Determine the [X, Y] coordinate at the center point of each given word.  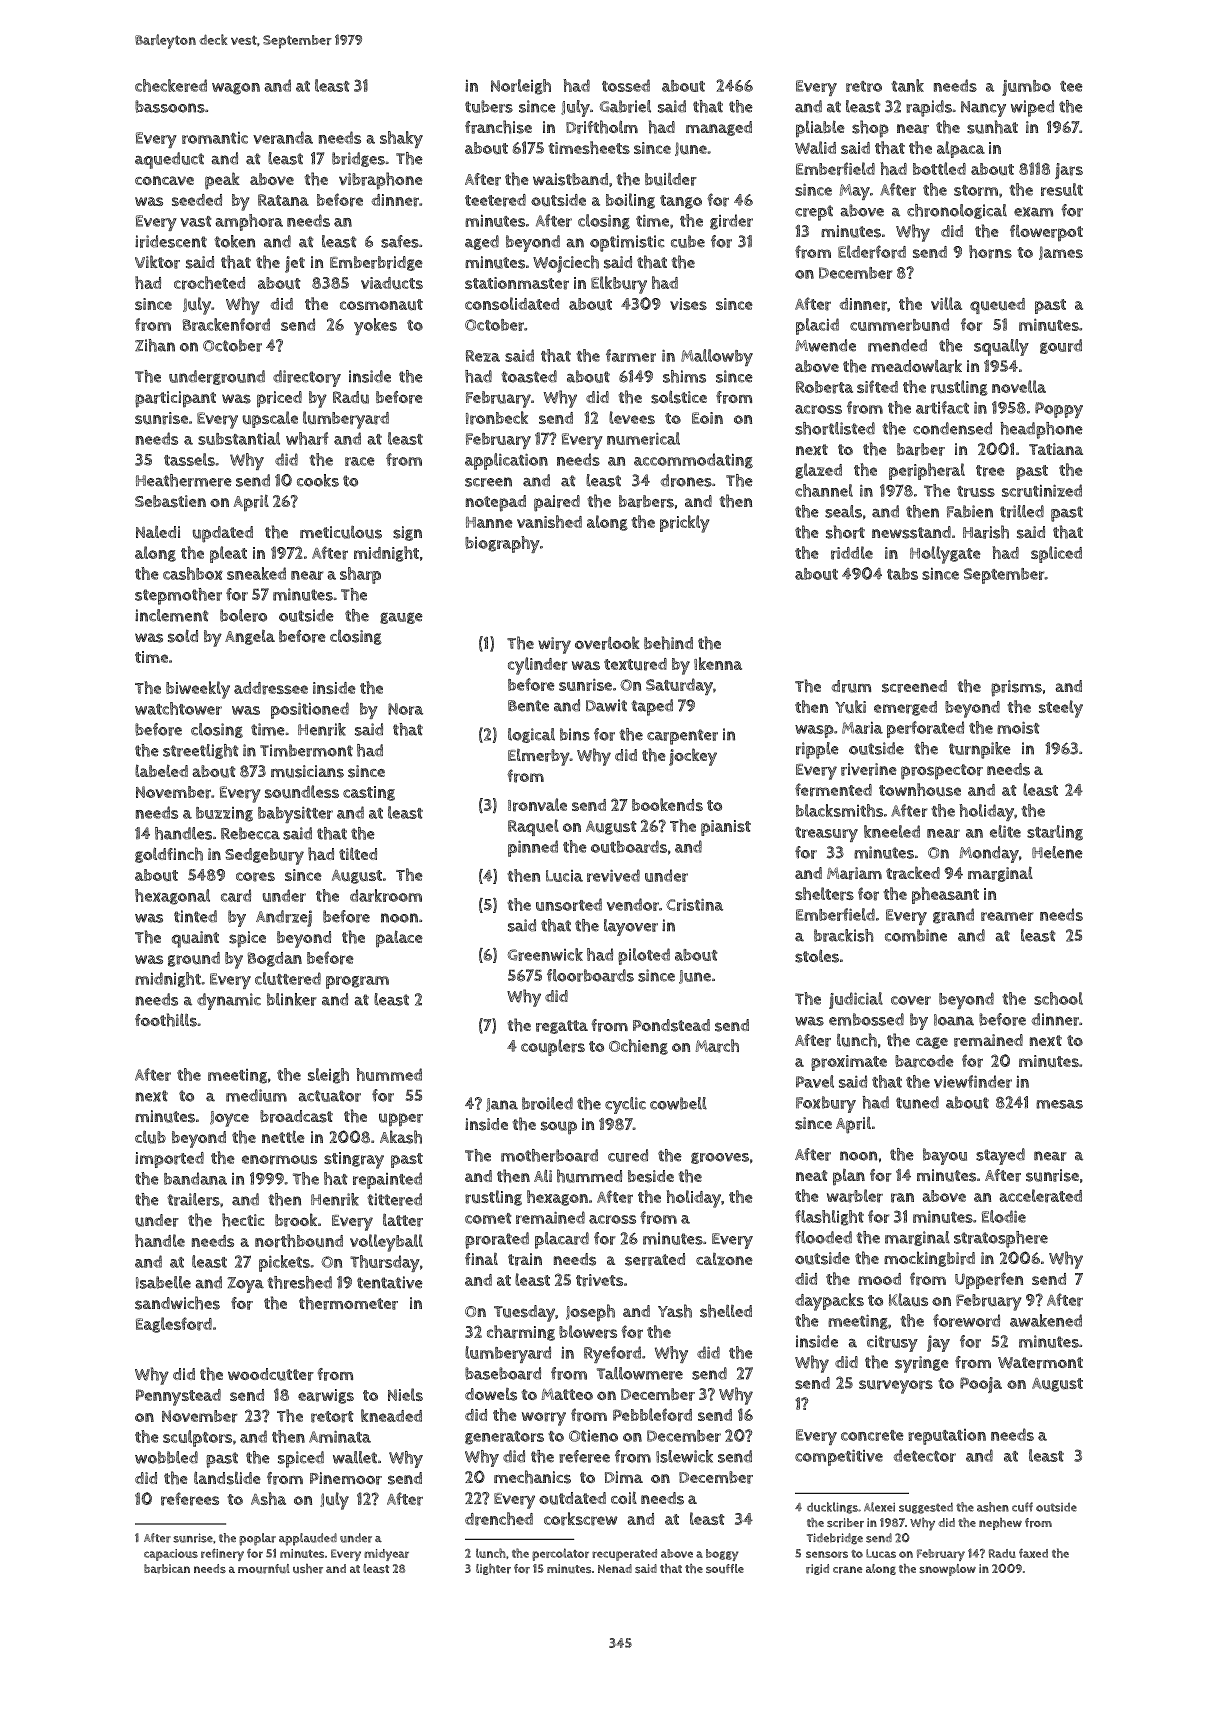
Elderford [872, 252]
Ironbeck [497, 418]
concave [164, 181]
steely [1061, 709]
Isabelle [163, 1282]
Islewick [684, 1456]
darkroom [386, 895]
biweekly [198, 690]
